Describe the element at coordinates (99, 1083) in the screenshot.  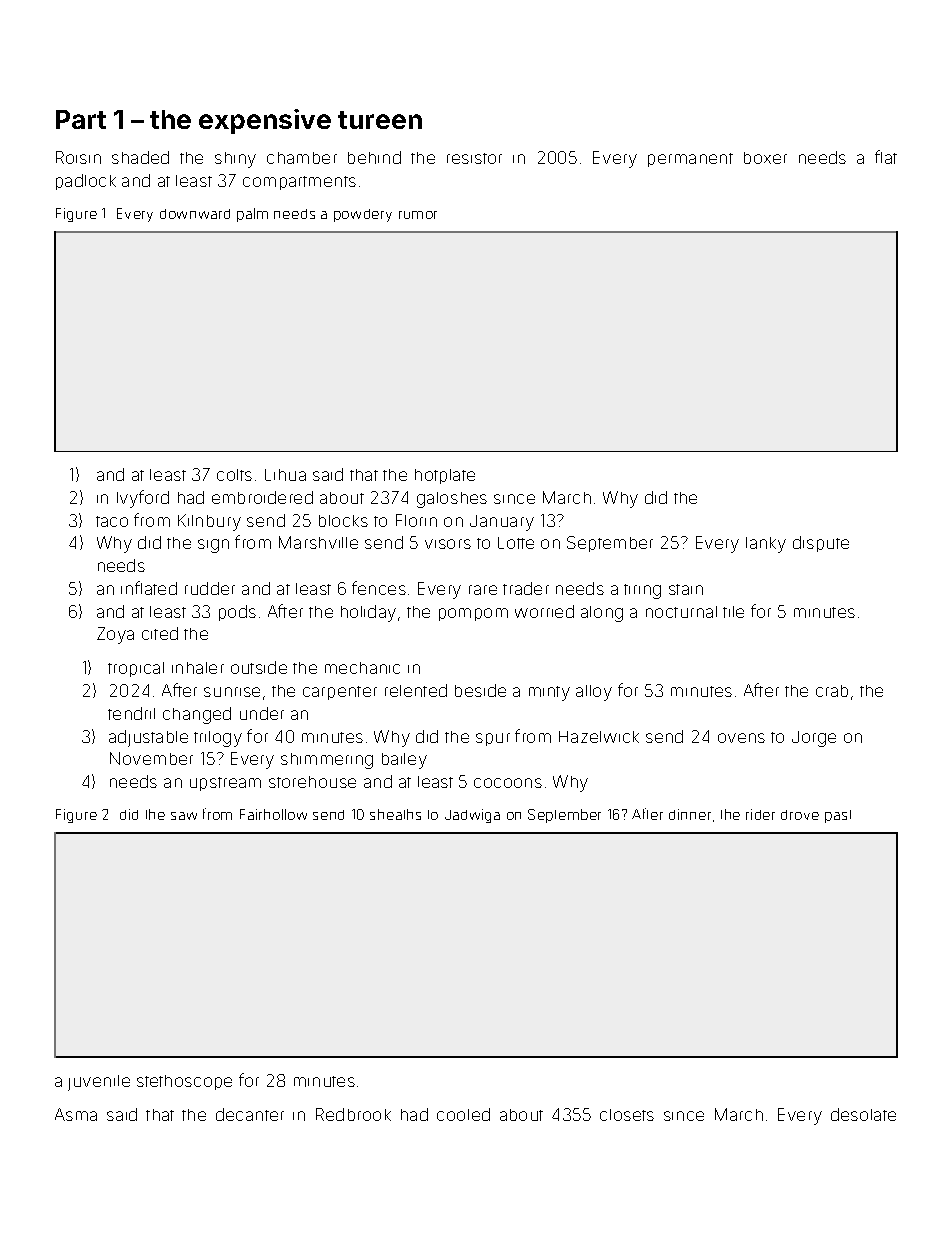
I see `juvenile` at that location.
